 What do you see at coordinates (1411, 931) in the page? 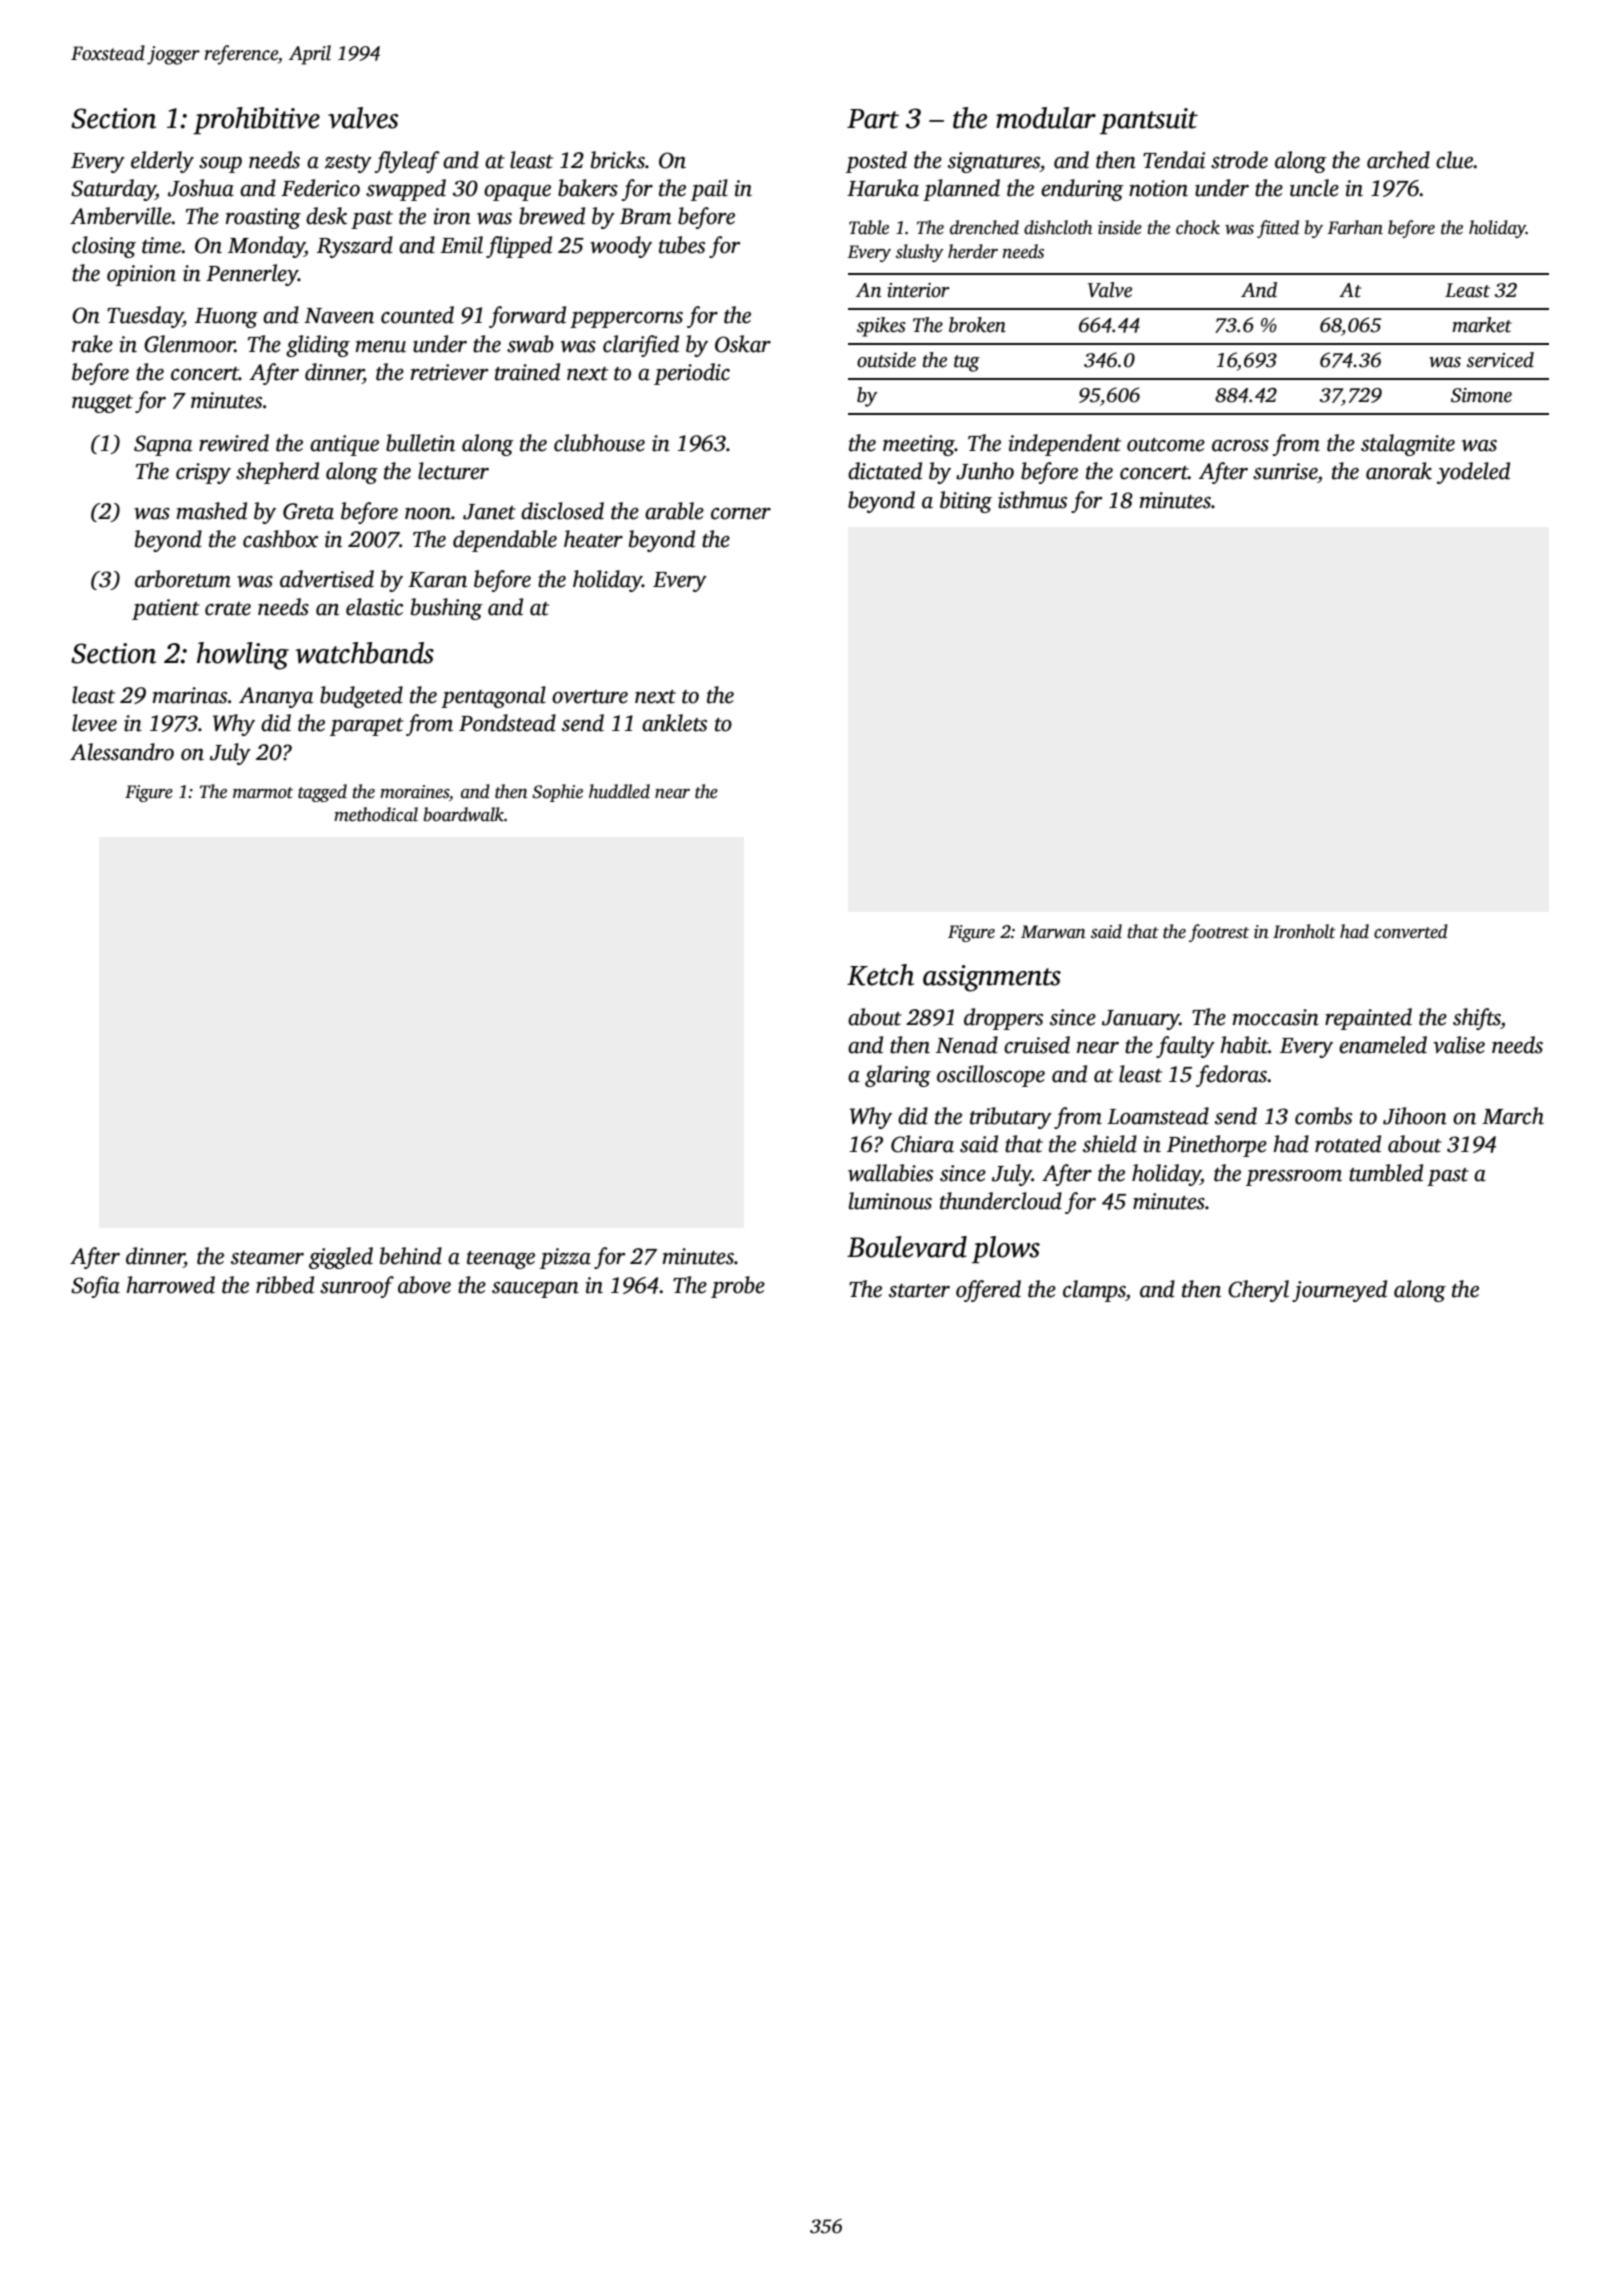
I see `converted` at bounding box center [1411, 931].
